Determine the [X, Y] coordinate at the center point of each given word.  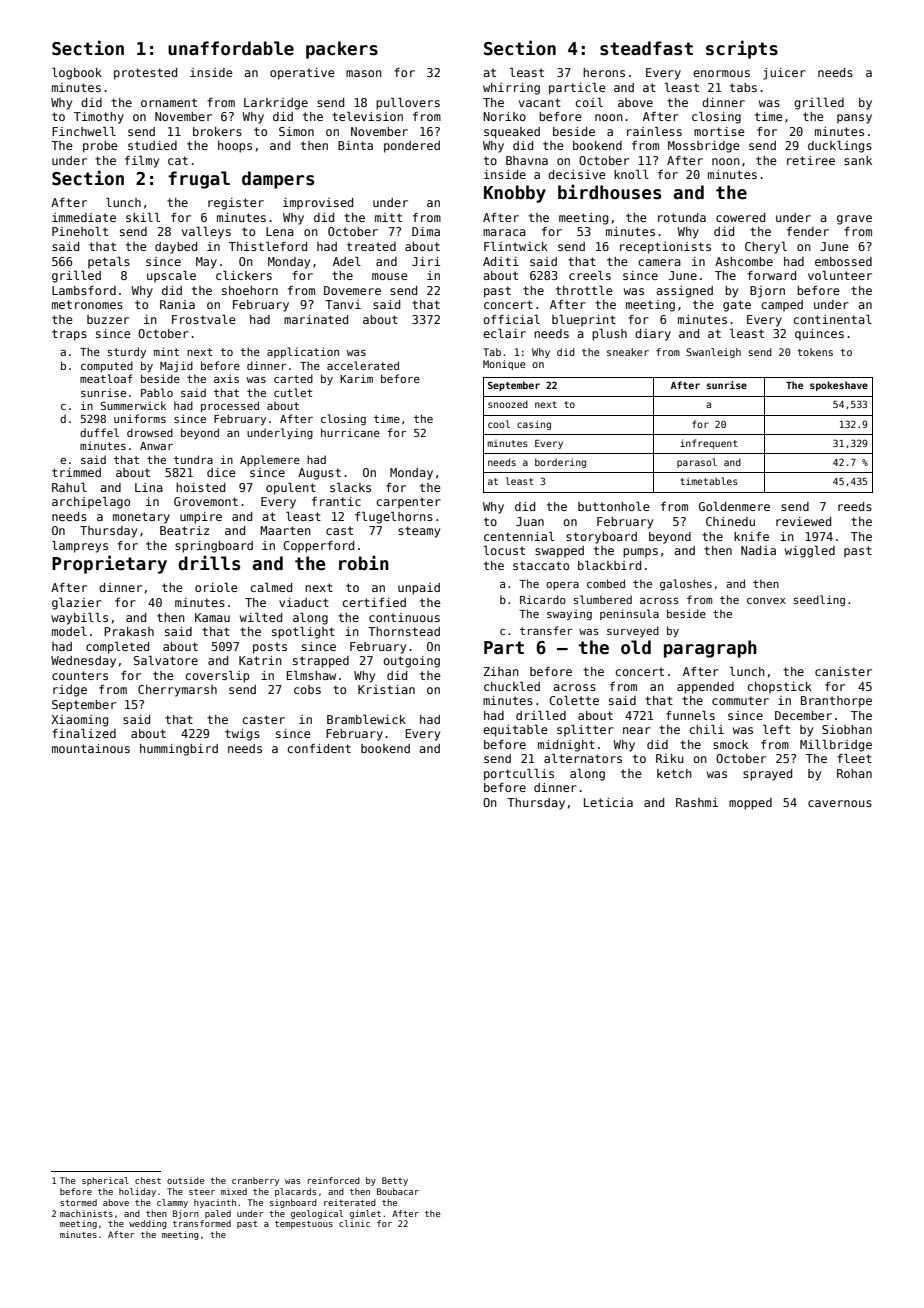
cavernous [840, 803]
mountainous [91, 748]
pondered [412, 147]
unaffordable [231, 48]
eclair [504, 333]
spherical [105, 1181]
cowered [740, 217]
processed [230, 406]
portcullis [519, 774]
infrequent [708, 444]
